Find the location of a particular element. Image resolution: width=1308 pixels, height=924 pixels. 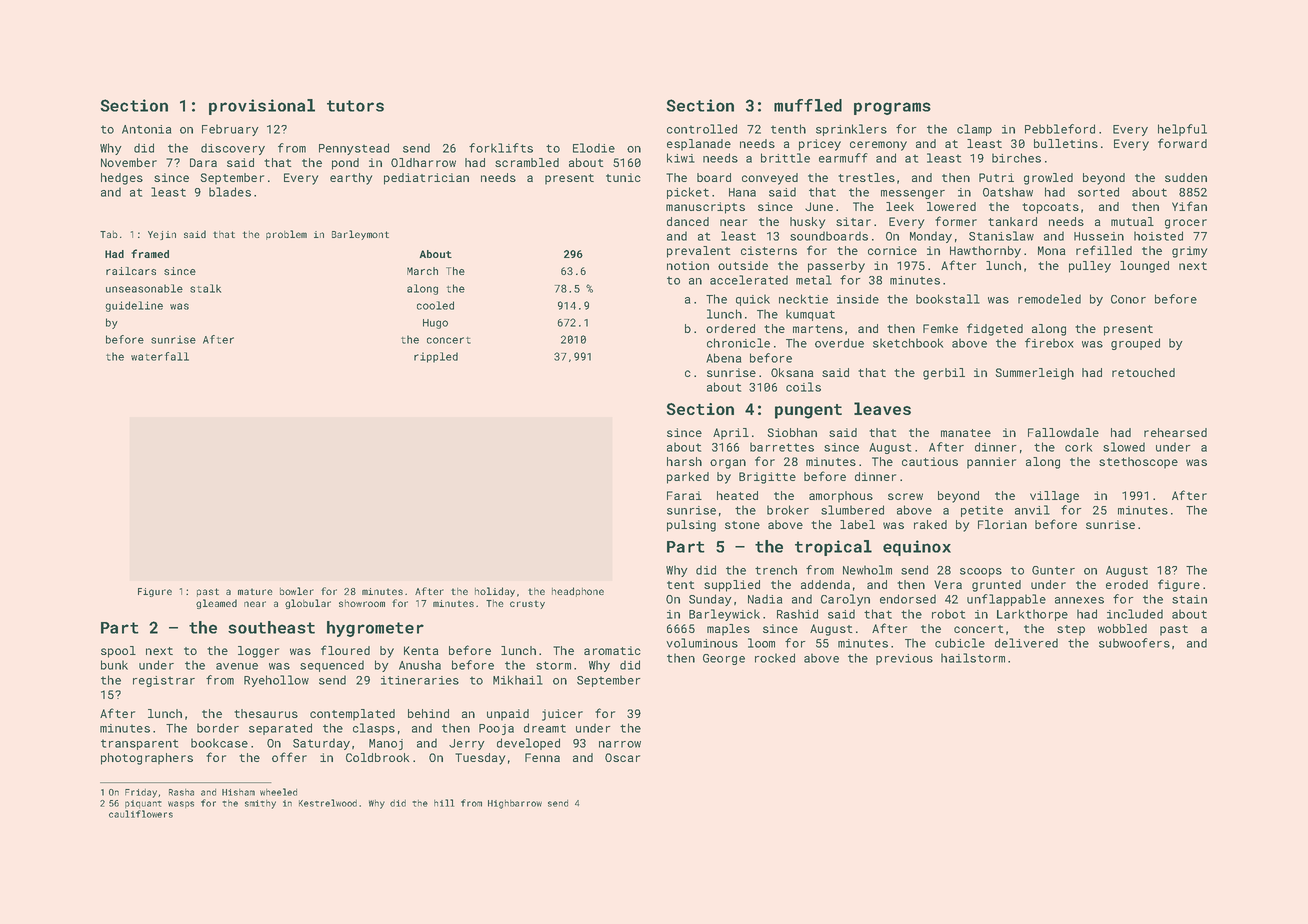

harsh is located at coordinates (684, 461).
